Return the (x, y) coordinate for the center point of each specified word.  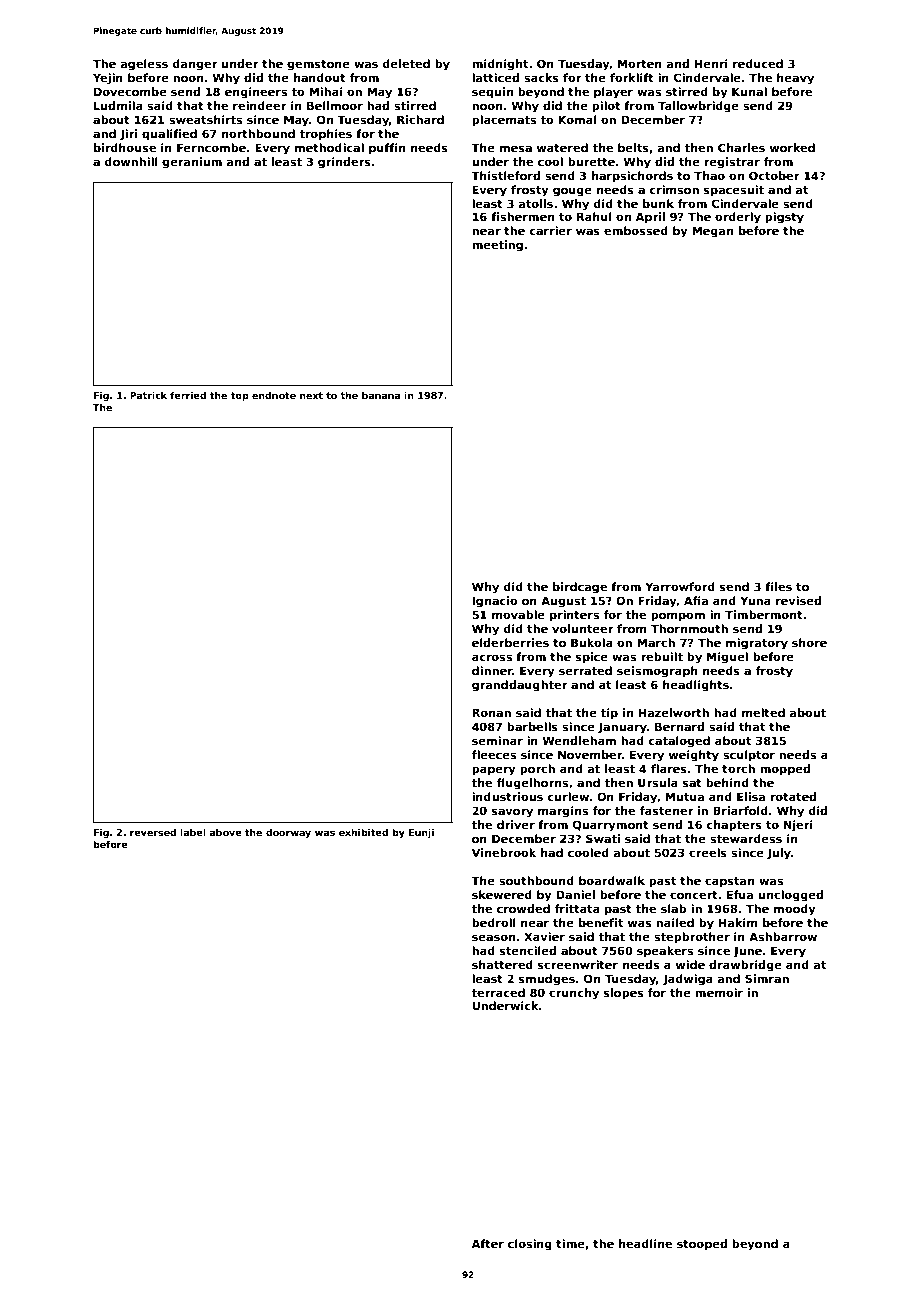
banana (381, 395)
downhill (131, 161)
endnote (274, 395)
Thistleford (505, 175)
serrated (585, 670)
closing (530, 1245)
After (488, 1243)
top (240, 396)
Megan (712, 232)
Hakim (738, 922)
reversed (153, 832)
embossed (636, 230)
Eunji (421, 833)
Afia (696, 600)
